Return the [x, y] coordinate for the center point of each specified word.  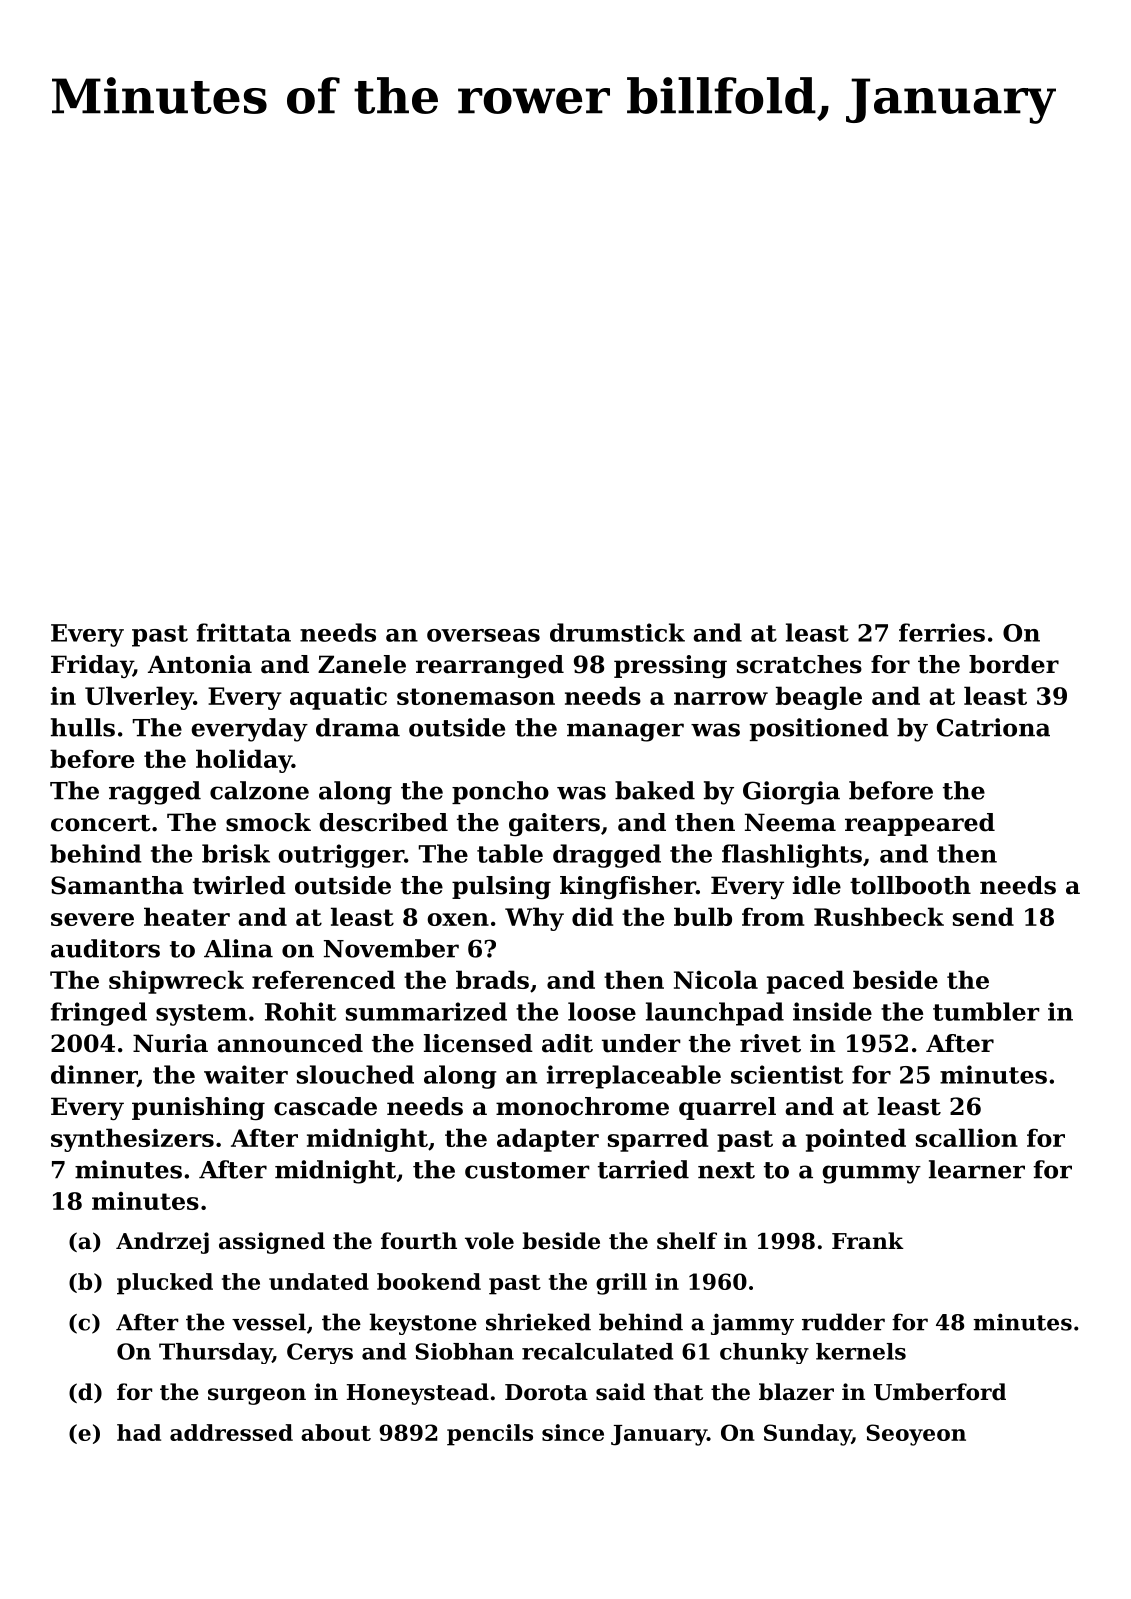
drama [358, 727]
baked [655, 790]
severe [92, 919]
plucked [165, 1284]
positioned [819, 729]
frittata [244, 632]
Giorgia [791, 793]
